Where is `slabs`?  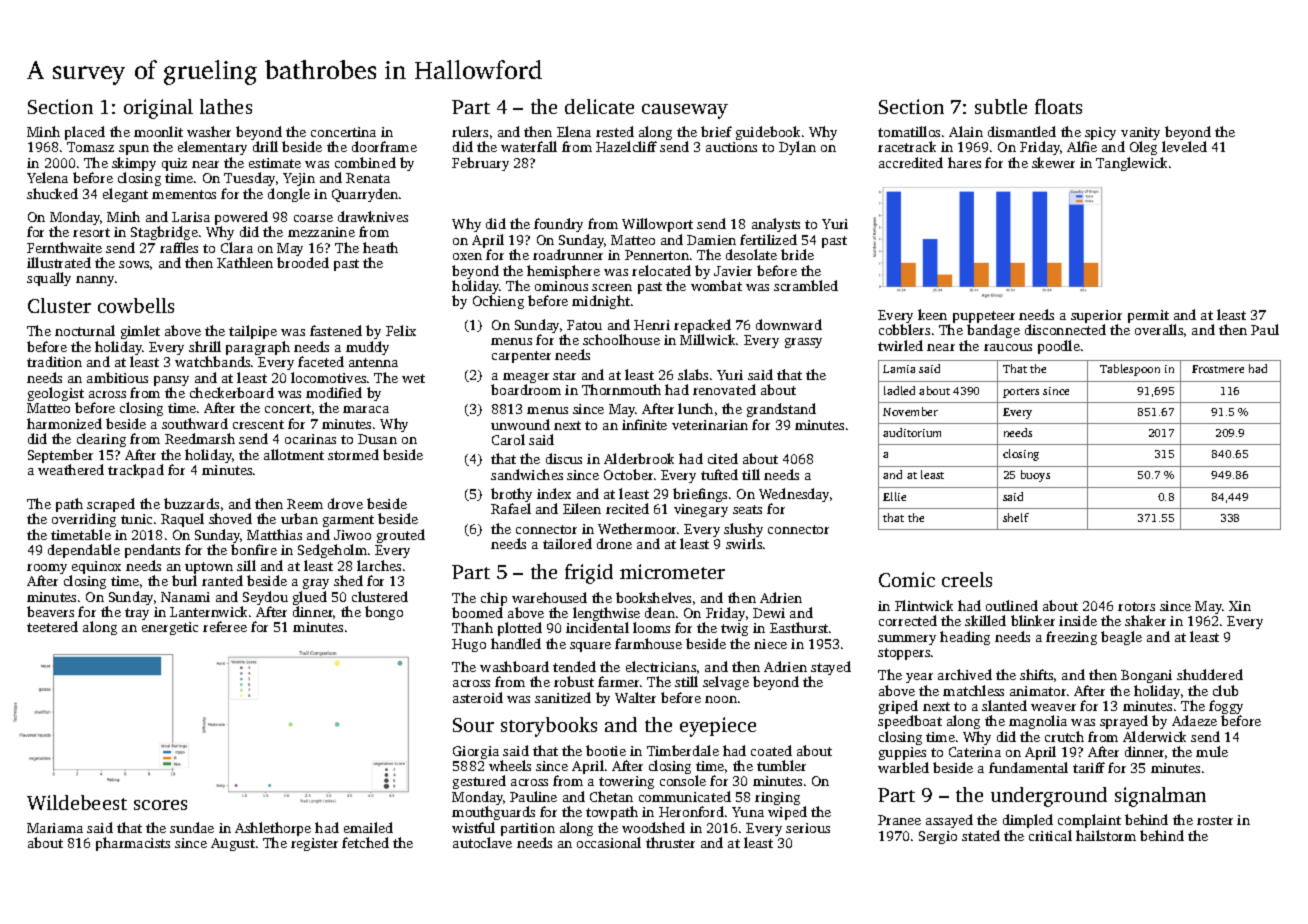 slabs is located at coordinates (693, 374).
